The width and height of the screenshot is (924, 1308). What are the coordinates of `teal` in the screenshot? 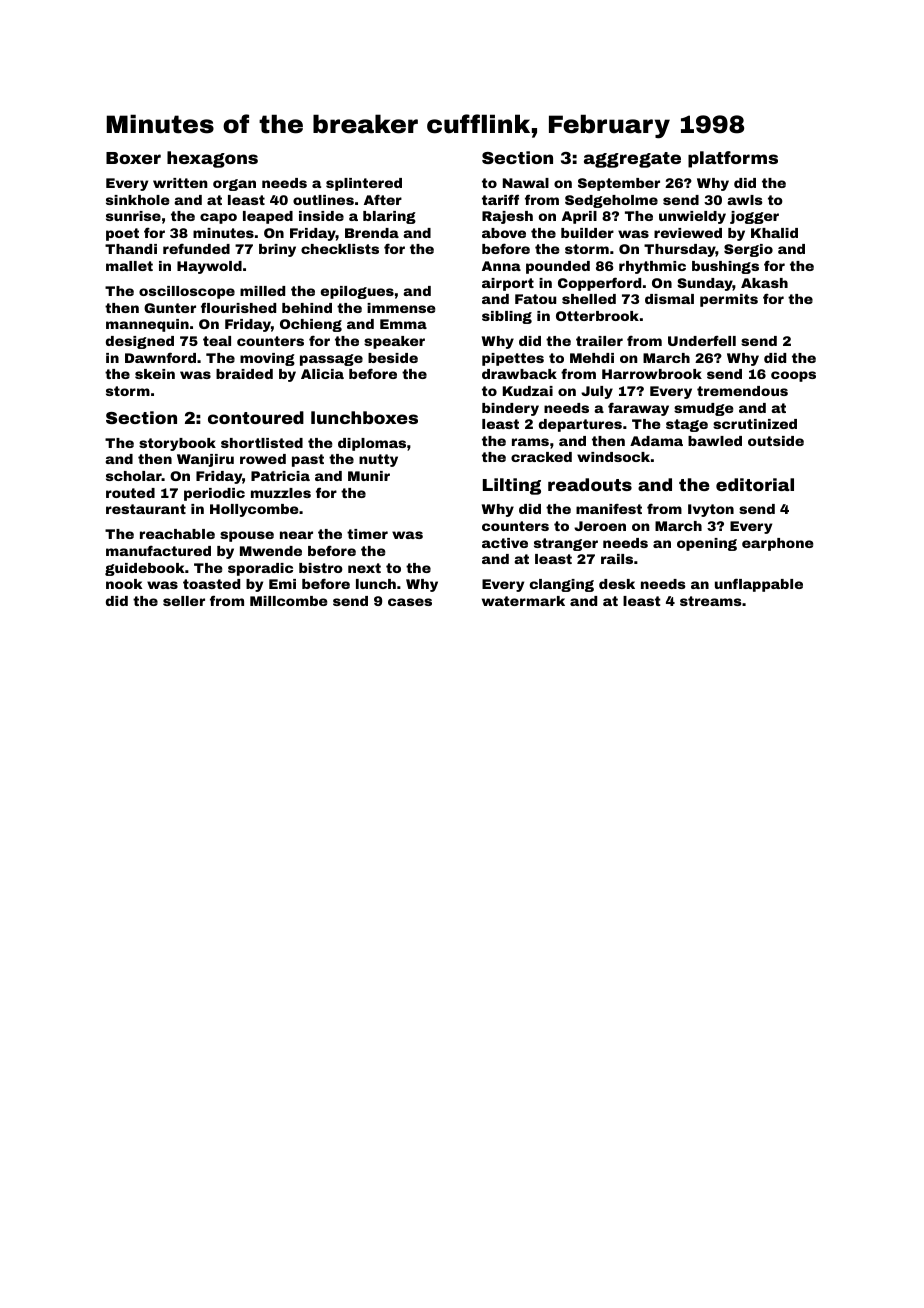 It's located at (217, 341).
